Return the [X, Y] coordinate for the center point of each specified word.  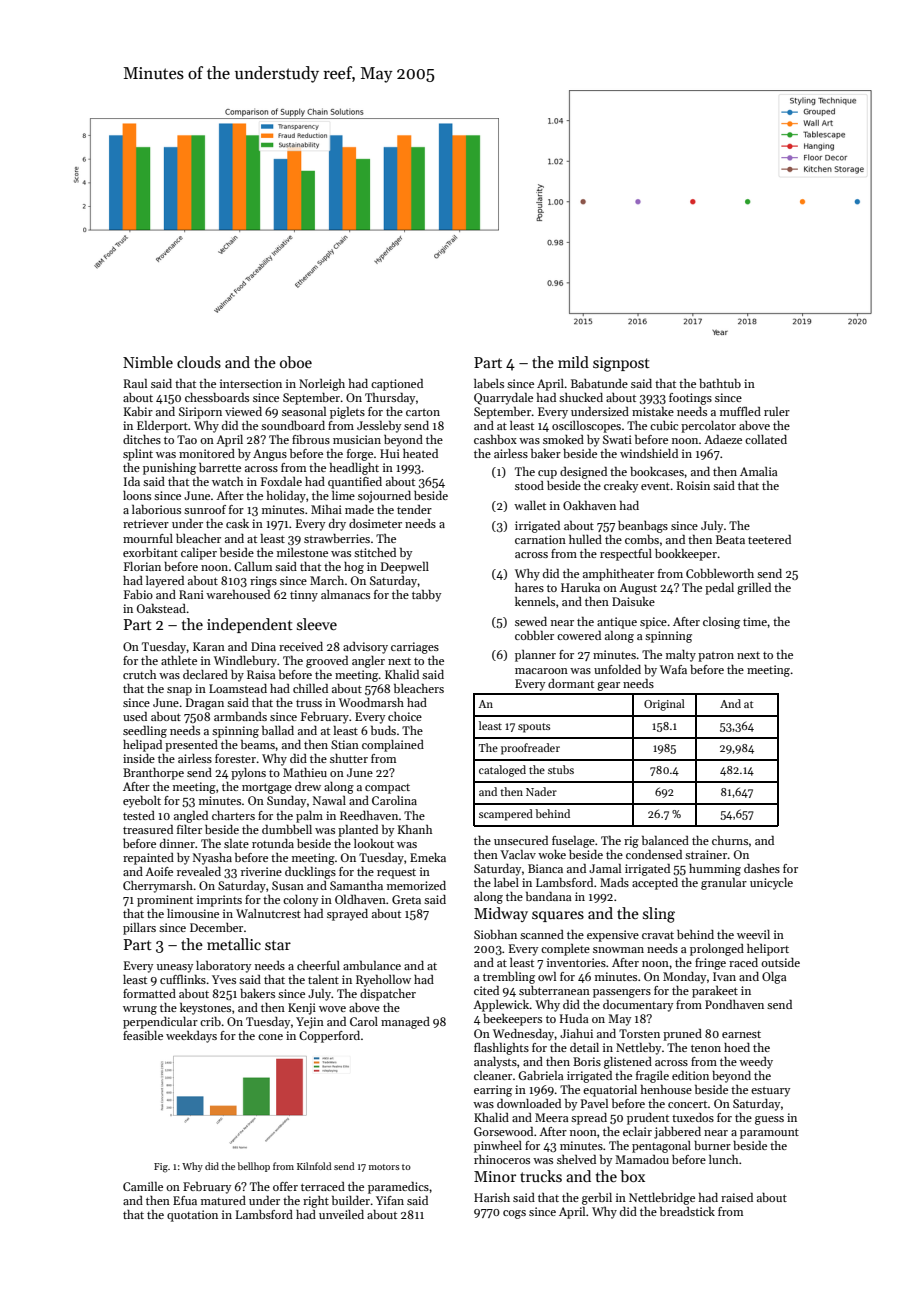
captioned [397, 385]
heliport [768, 950]
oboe [296, 362]
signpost [621, 364]
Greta [406, 899]
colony [300, 901]
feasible [143, 1035]
